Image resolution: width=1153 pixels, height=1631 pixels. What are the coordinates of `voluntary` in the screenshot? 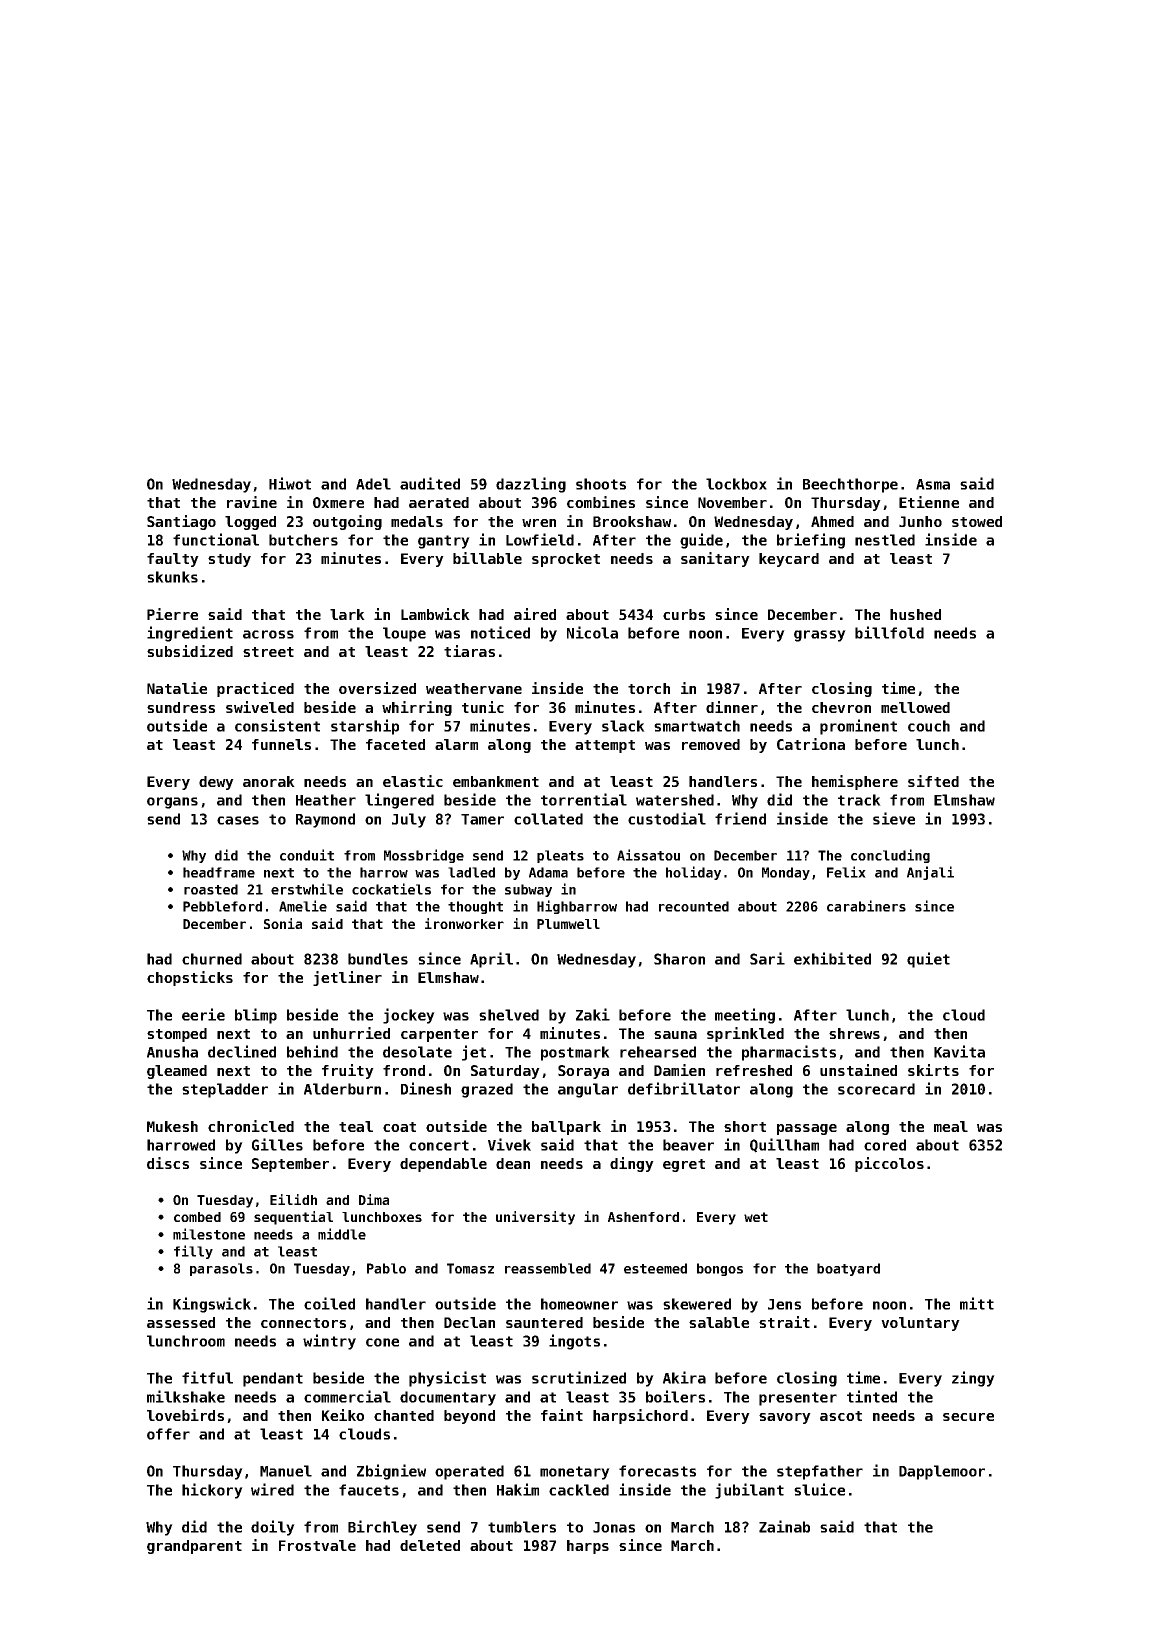 It's located at (920, 1324).
